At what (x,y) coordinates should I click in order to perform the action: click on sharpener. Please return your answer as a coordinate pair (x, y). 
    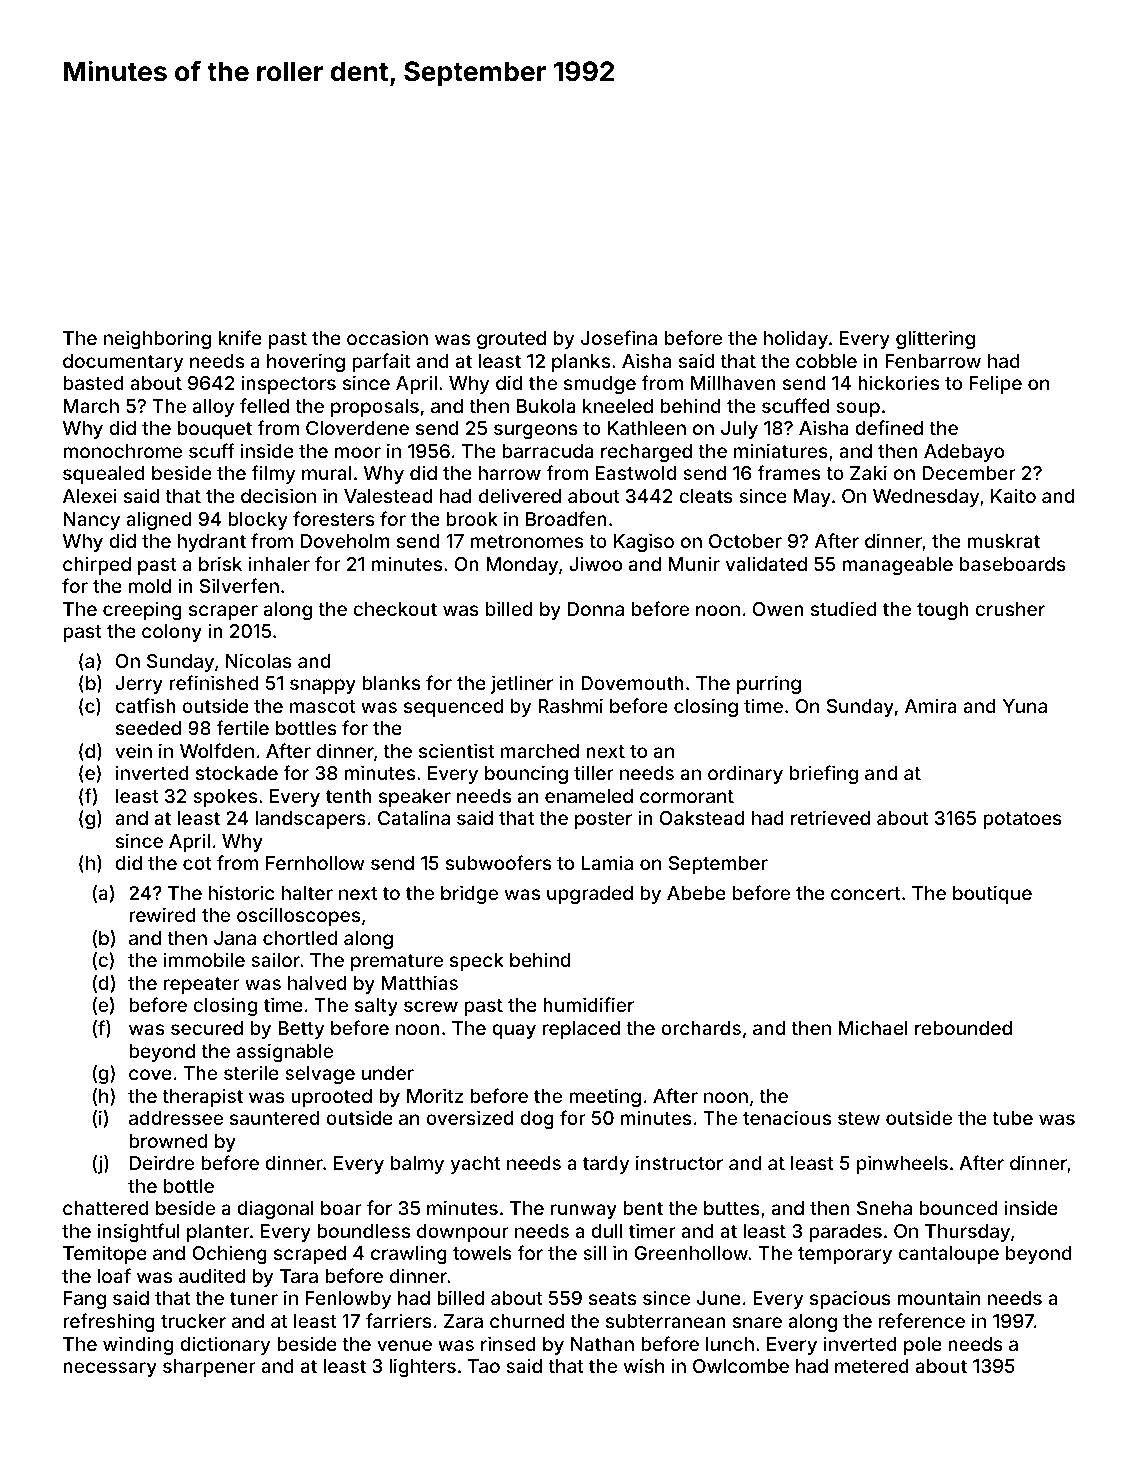
    Looking at the image, I should click on (209, 1368).
